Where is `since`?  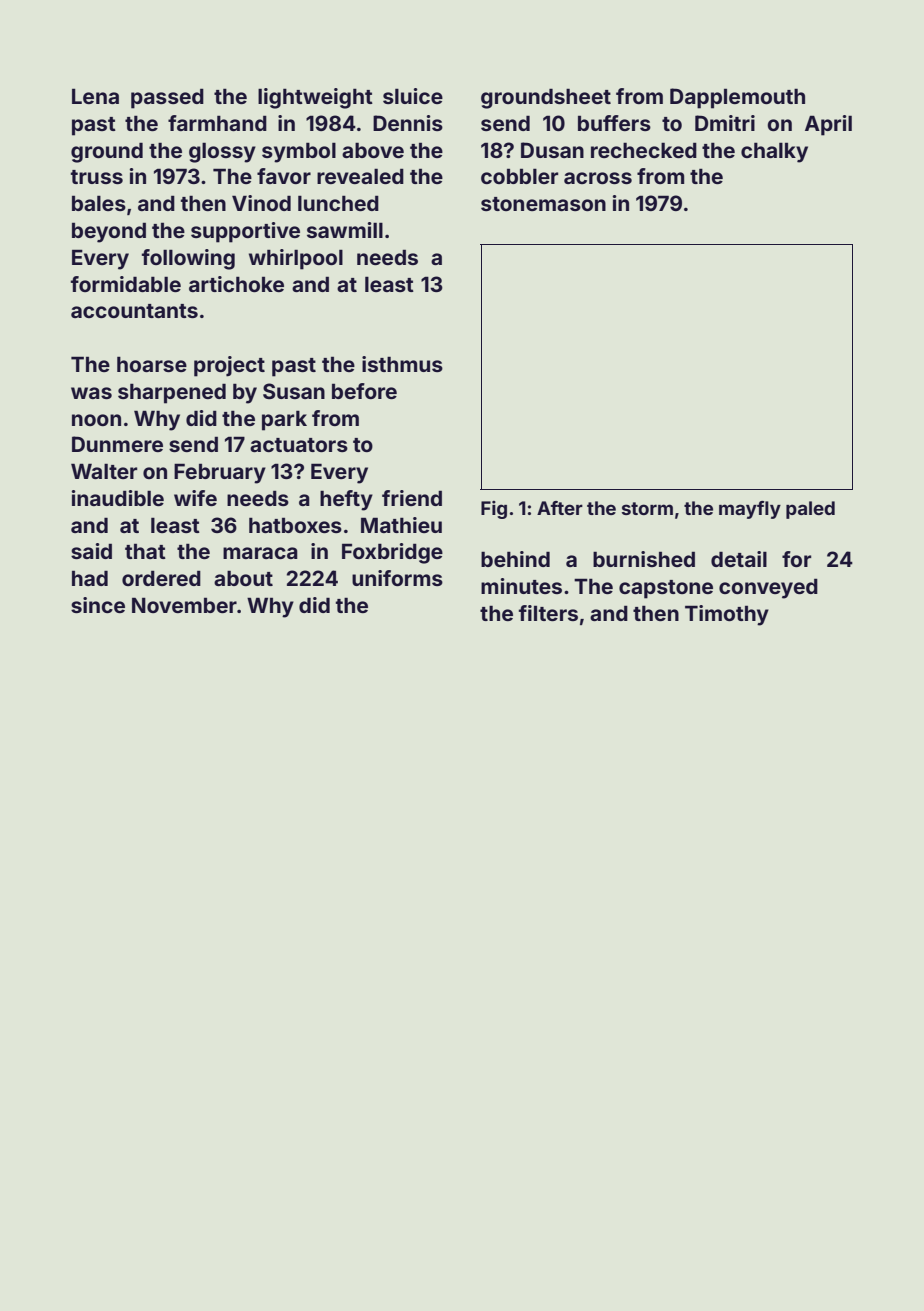 since is located at coordinates (98, 605).
